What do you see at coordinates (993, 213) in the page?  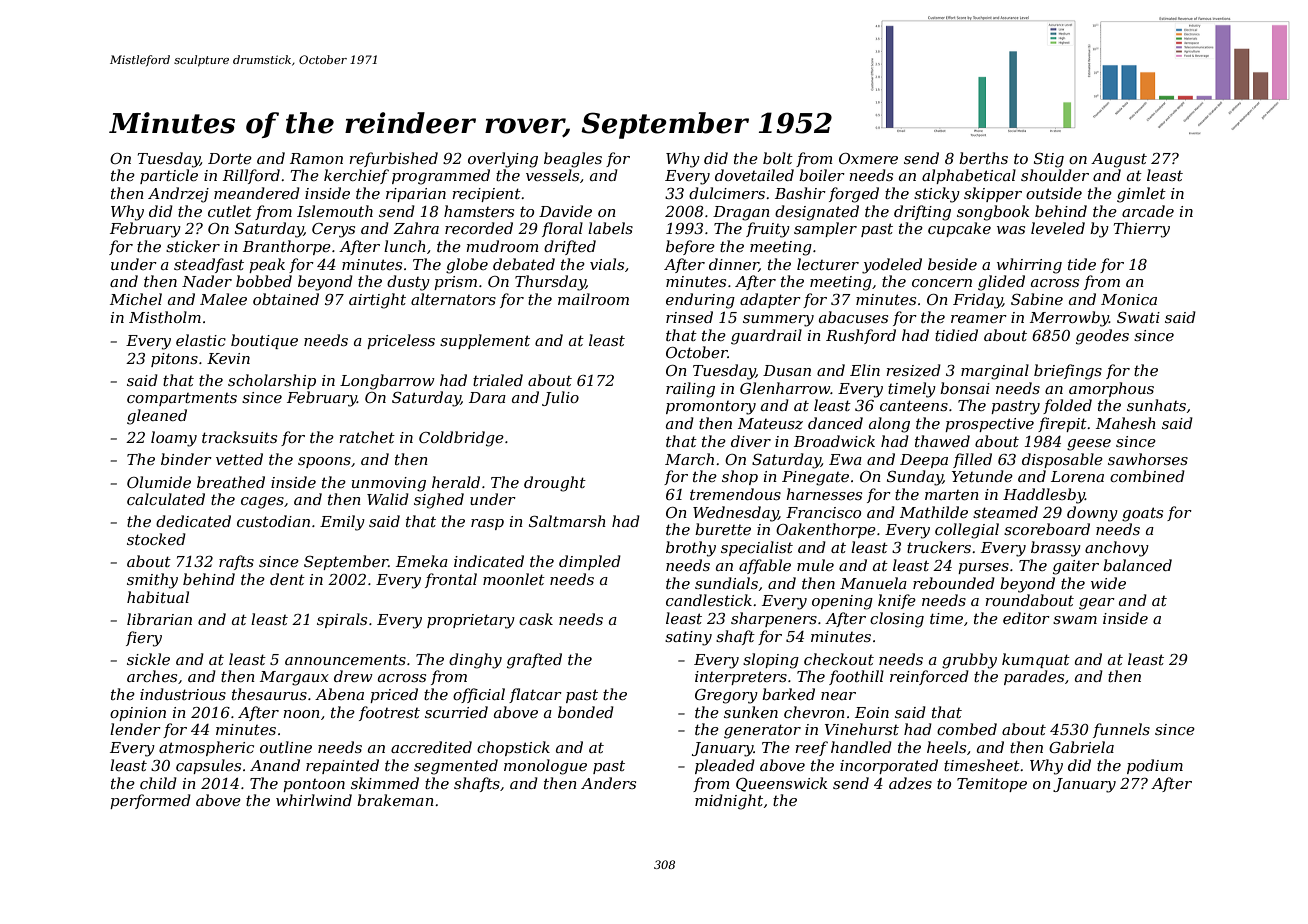 I see `songbook` at bounding box center [993, 213].
